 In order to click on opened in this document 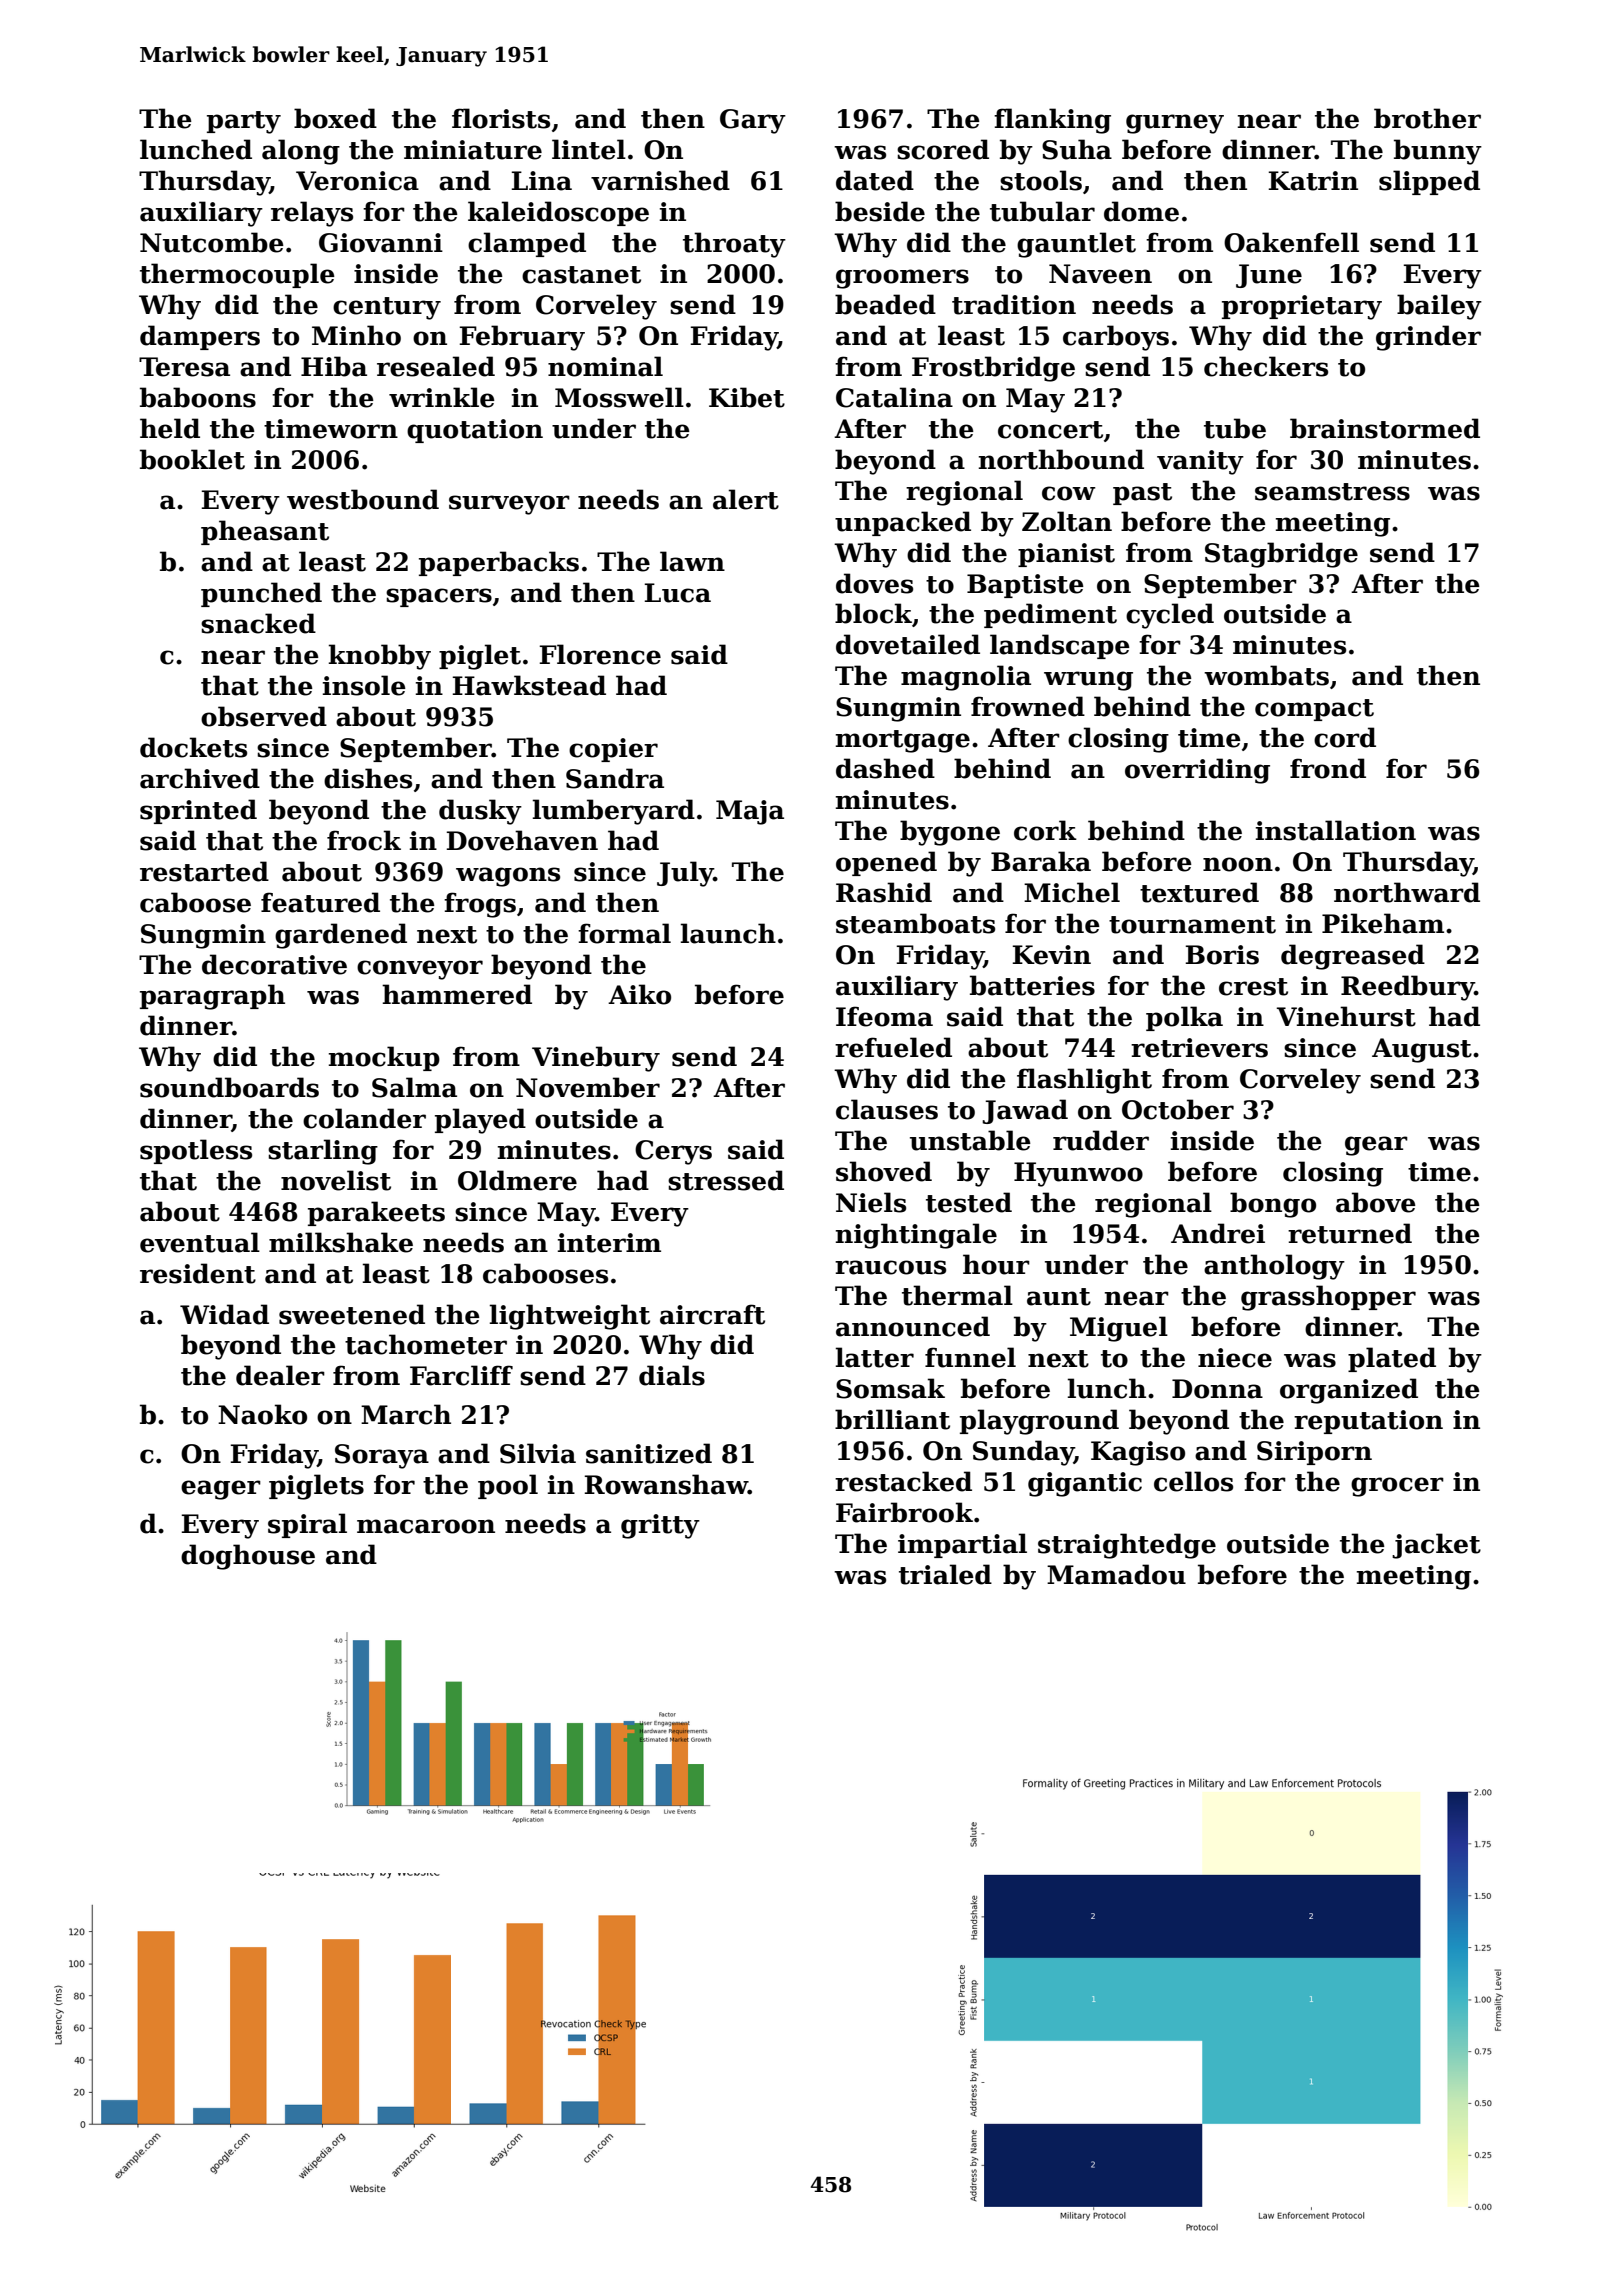, I will do `click(886, 863)`.
